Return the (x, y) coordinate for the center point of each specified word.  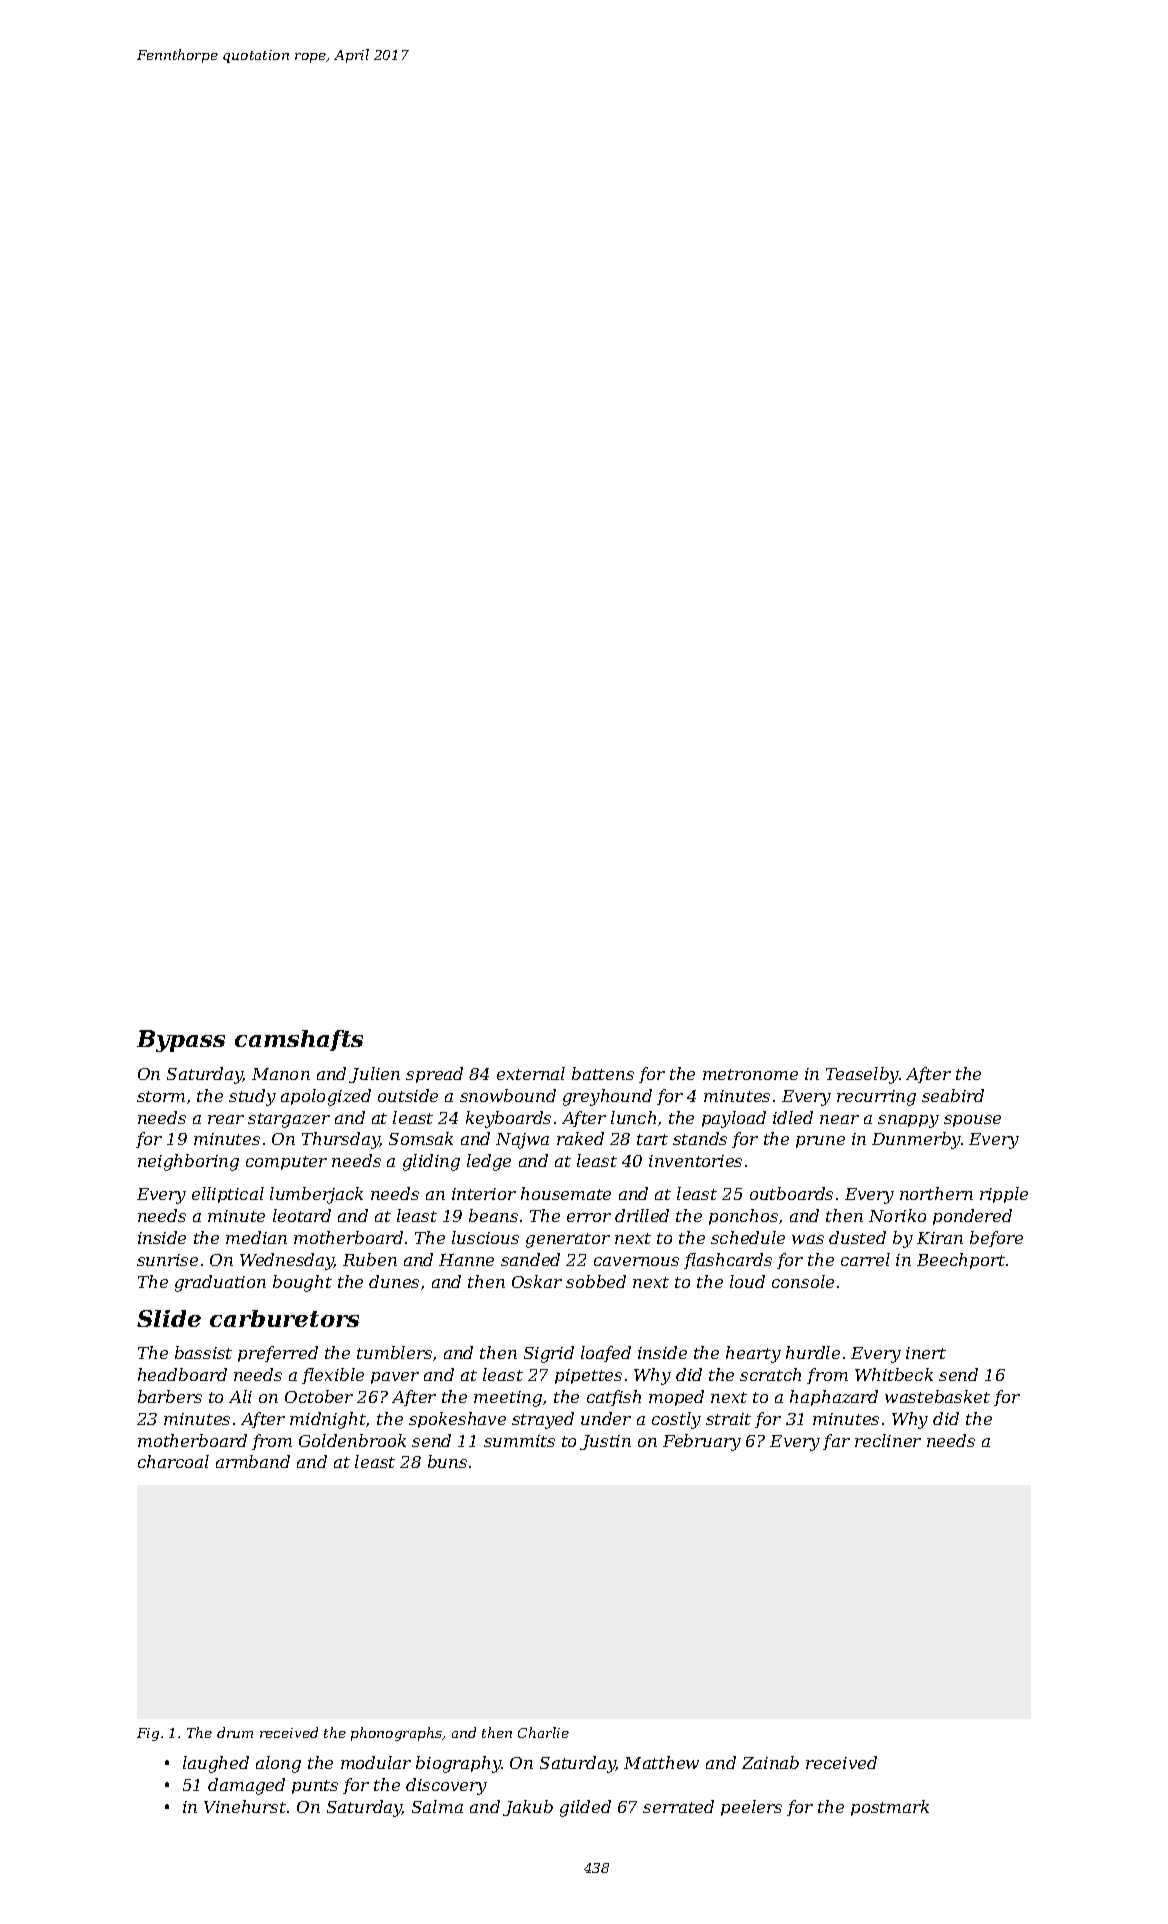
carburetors (284, 1318)
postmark (890, 1808)
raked (580, 1138)
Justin (605, 1442)
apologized (326, 1097)
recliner (888, 1440)
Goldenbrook (352, 1440)
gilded (585, 1808)
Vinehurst (245, 1806)
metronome (750, 1074)
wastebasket (937, 1396)
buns (447, 1461)
